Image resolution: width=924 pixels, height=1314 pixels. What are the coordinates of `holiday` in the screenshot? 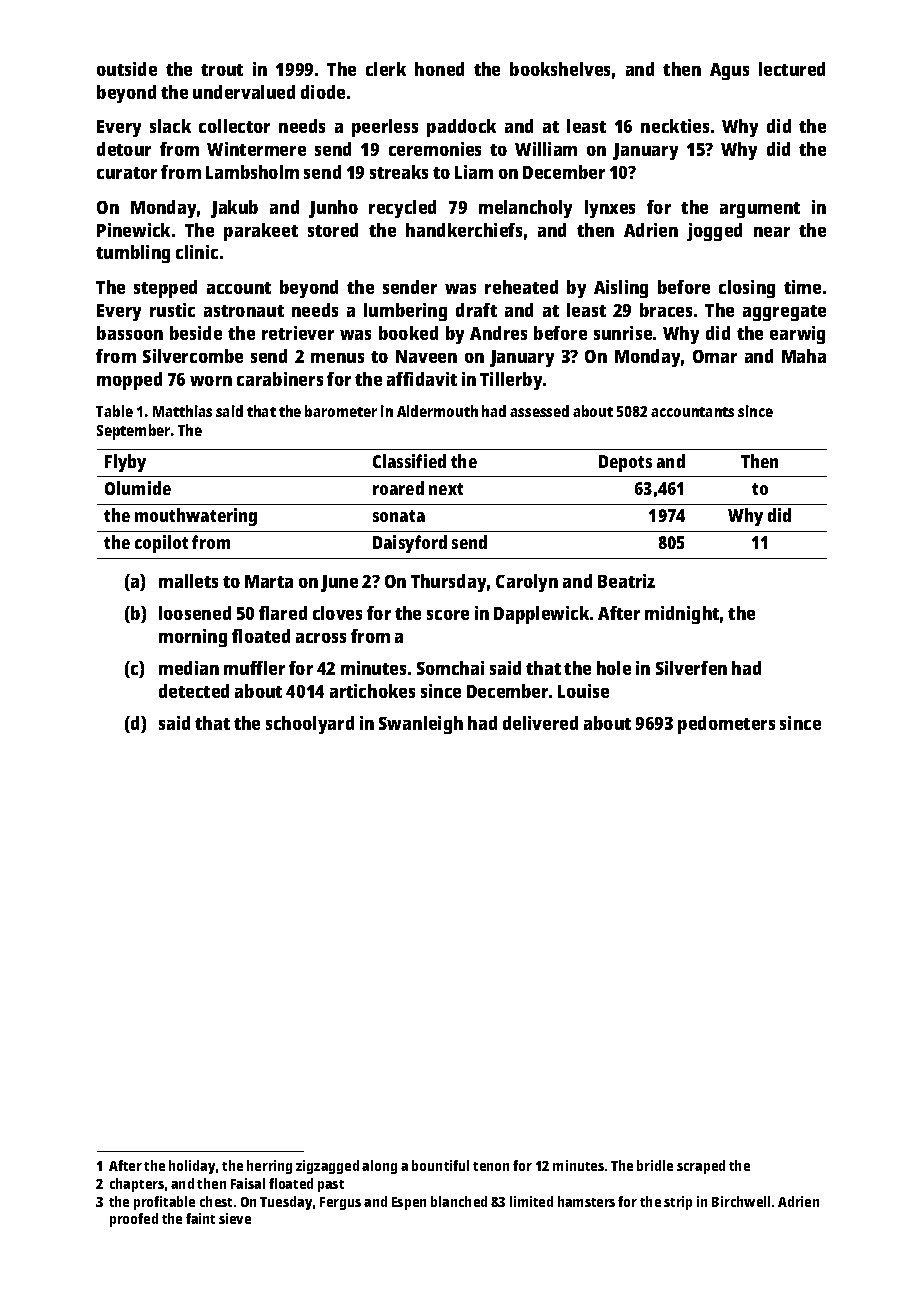 It's located at (192, 1167).
